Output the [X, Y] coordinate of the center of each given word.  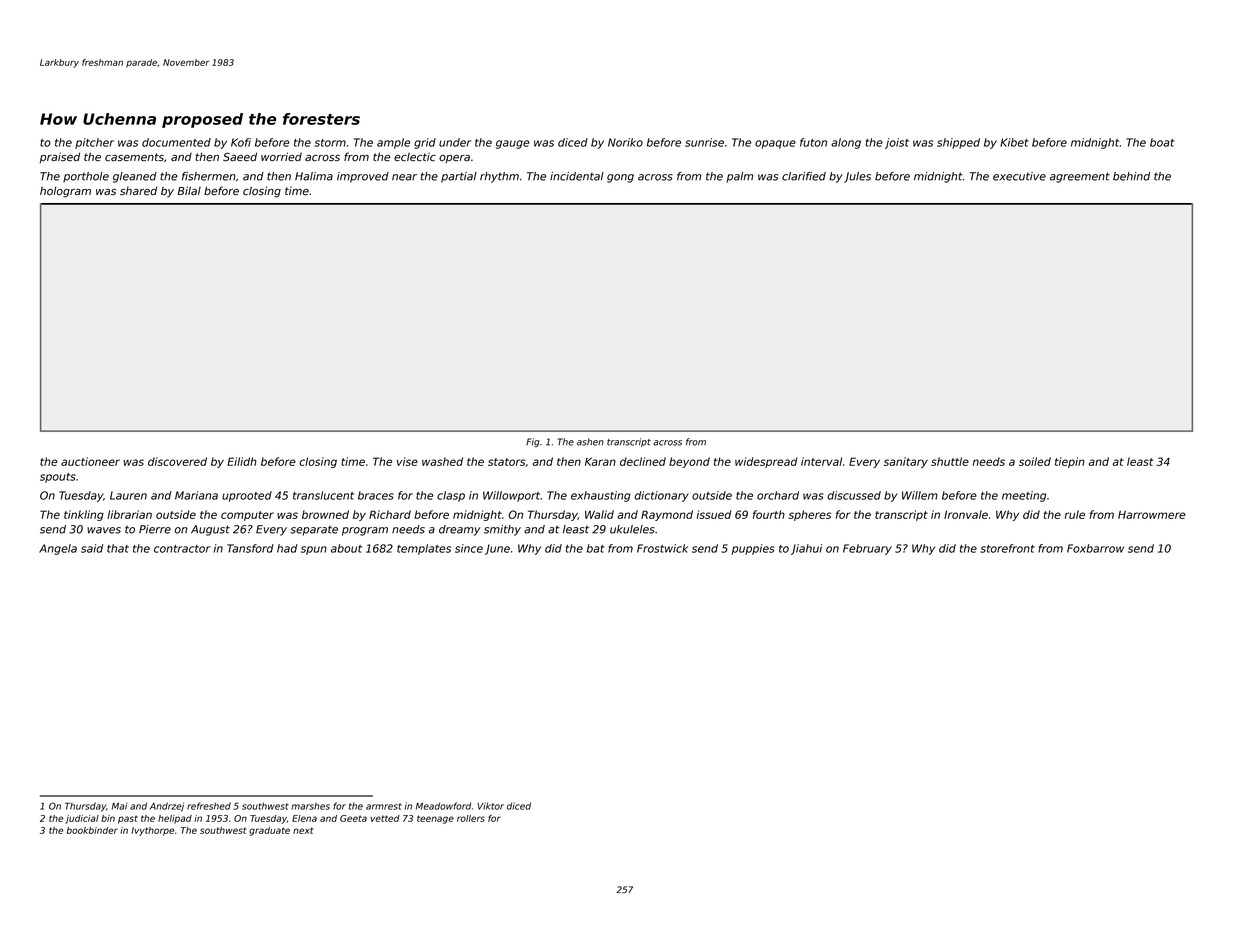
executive [1019, 176]
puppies [753, 549]
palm [739, 177]
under [455, 142]
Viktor [490, 806]
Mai [119, 806]
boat [1162, 142]
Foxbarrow [1095, 548]
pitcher [94, 143]
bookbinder [92, 830]
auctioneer [90, 461]
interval [821, 461]
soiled [1035, 461]
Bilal [189, 190]
